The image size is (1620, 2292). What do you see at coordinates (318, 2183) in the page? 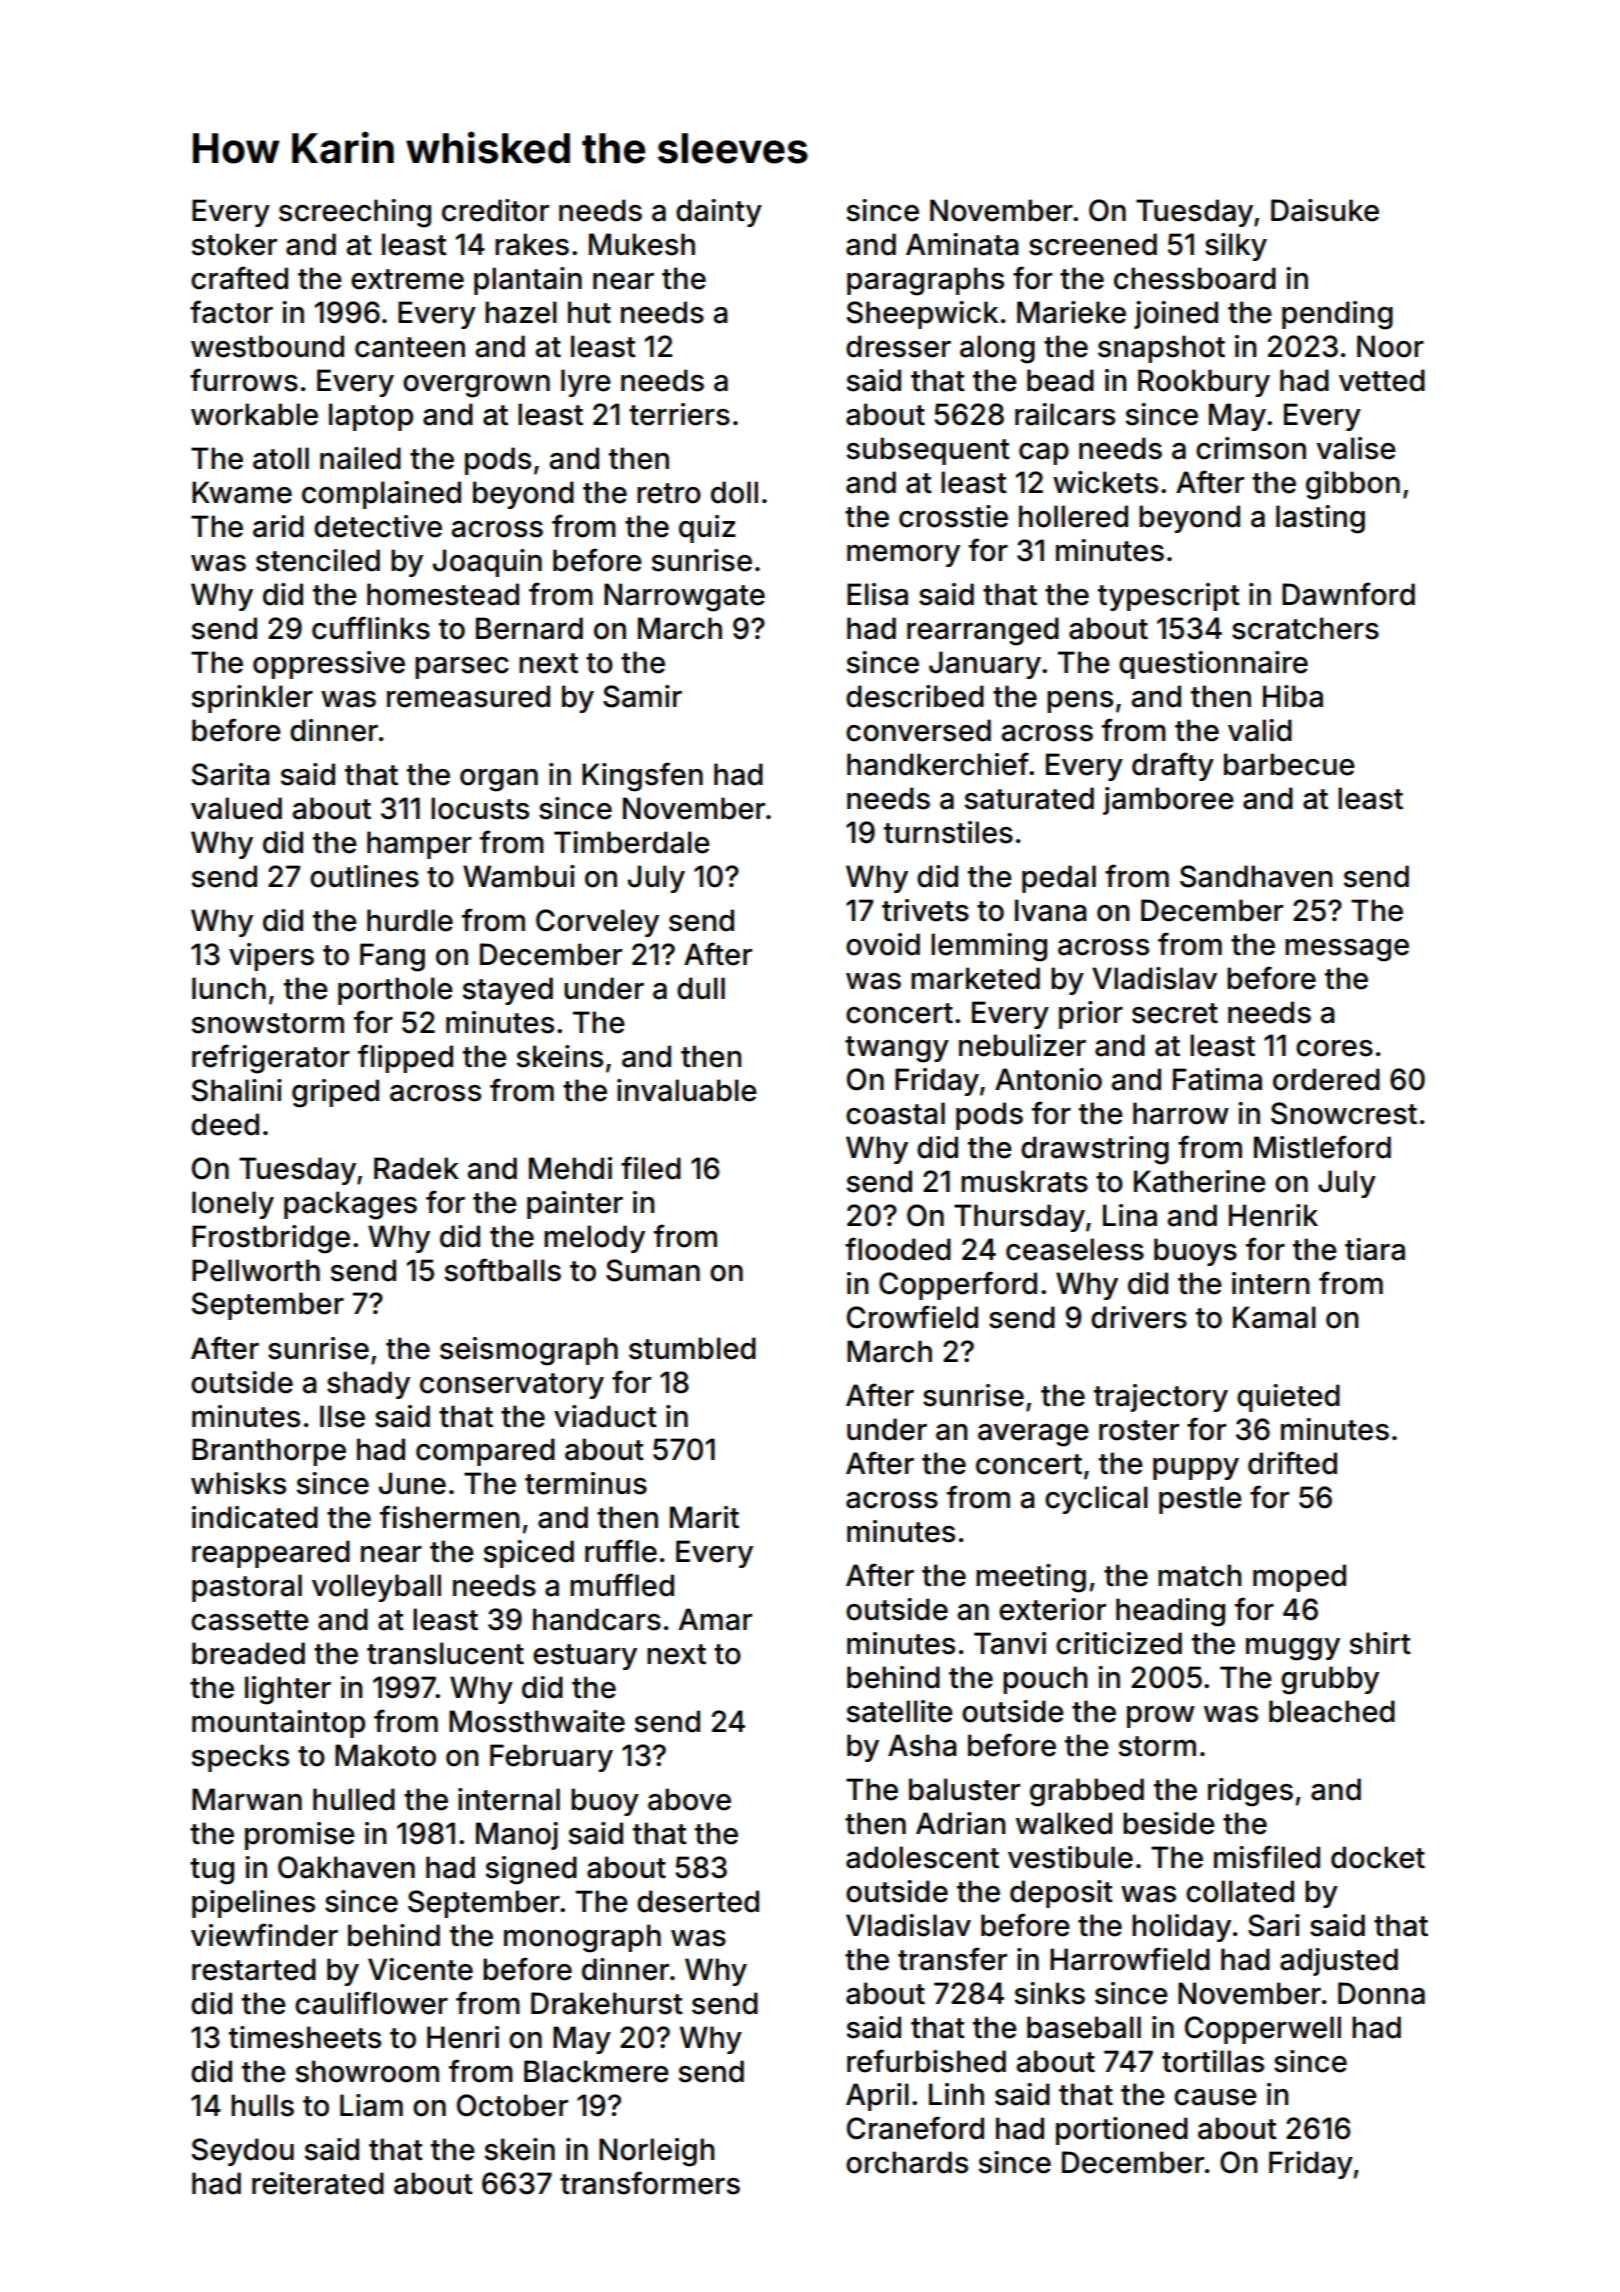
I see `reiterated` at bounding box center [318, 2183].
